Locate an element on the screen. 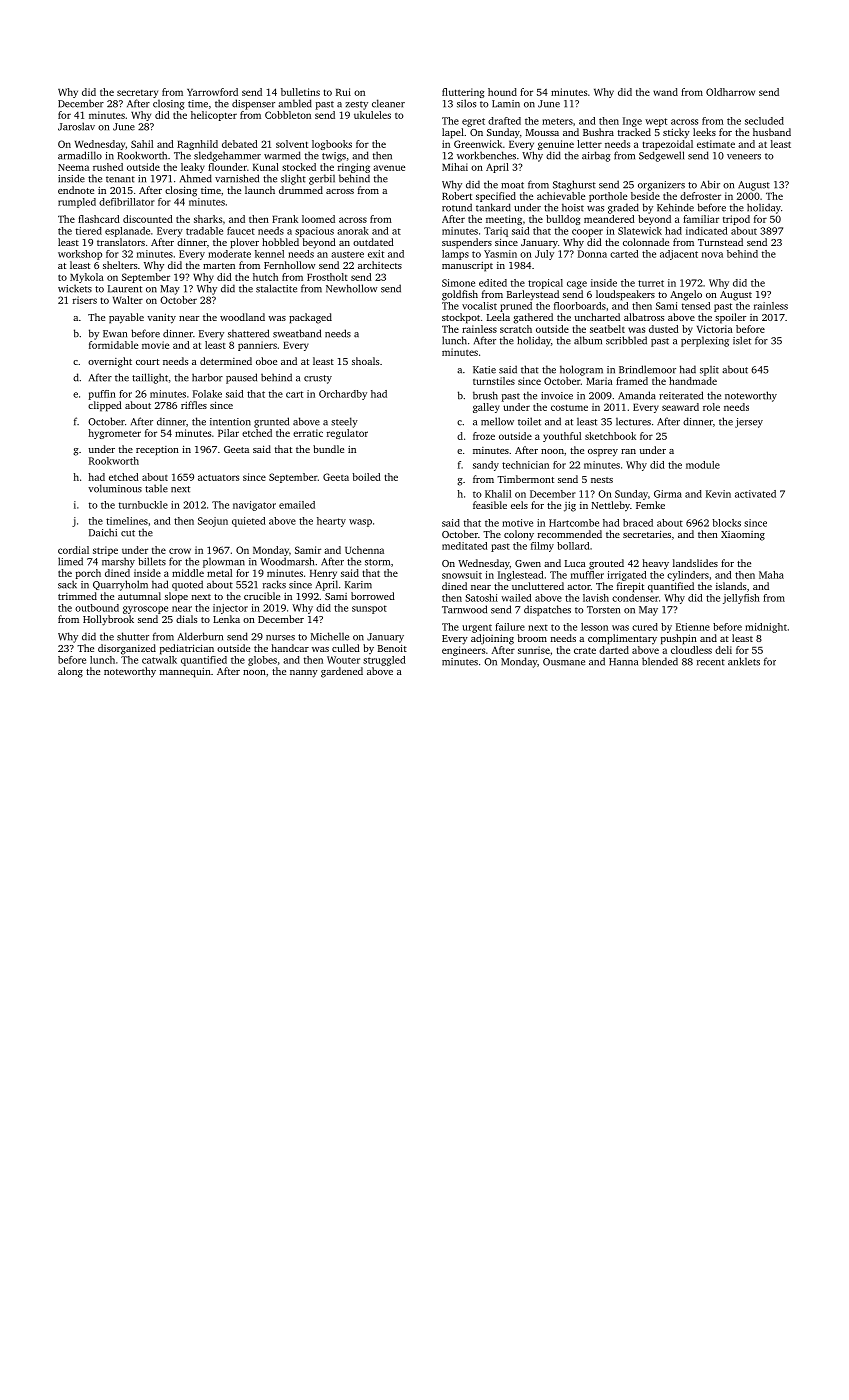  vanity is located at coordinates (161, 319).
